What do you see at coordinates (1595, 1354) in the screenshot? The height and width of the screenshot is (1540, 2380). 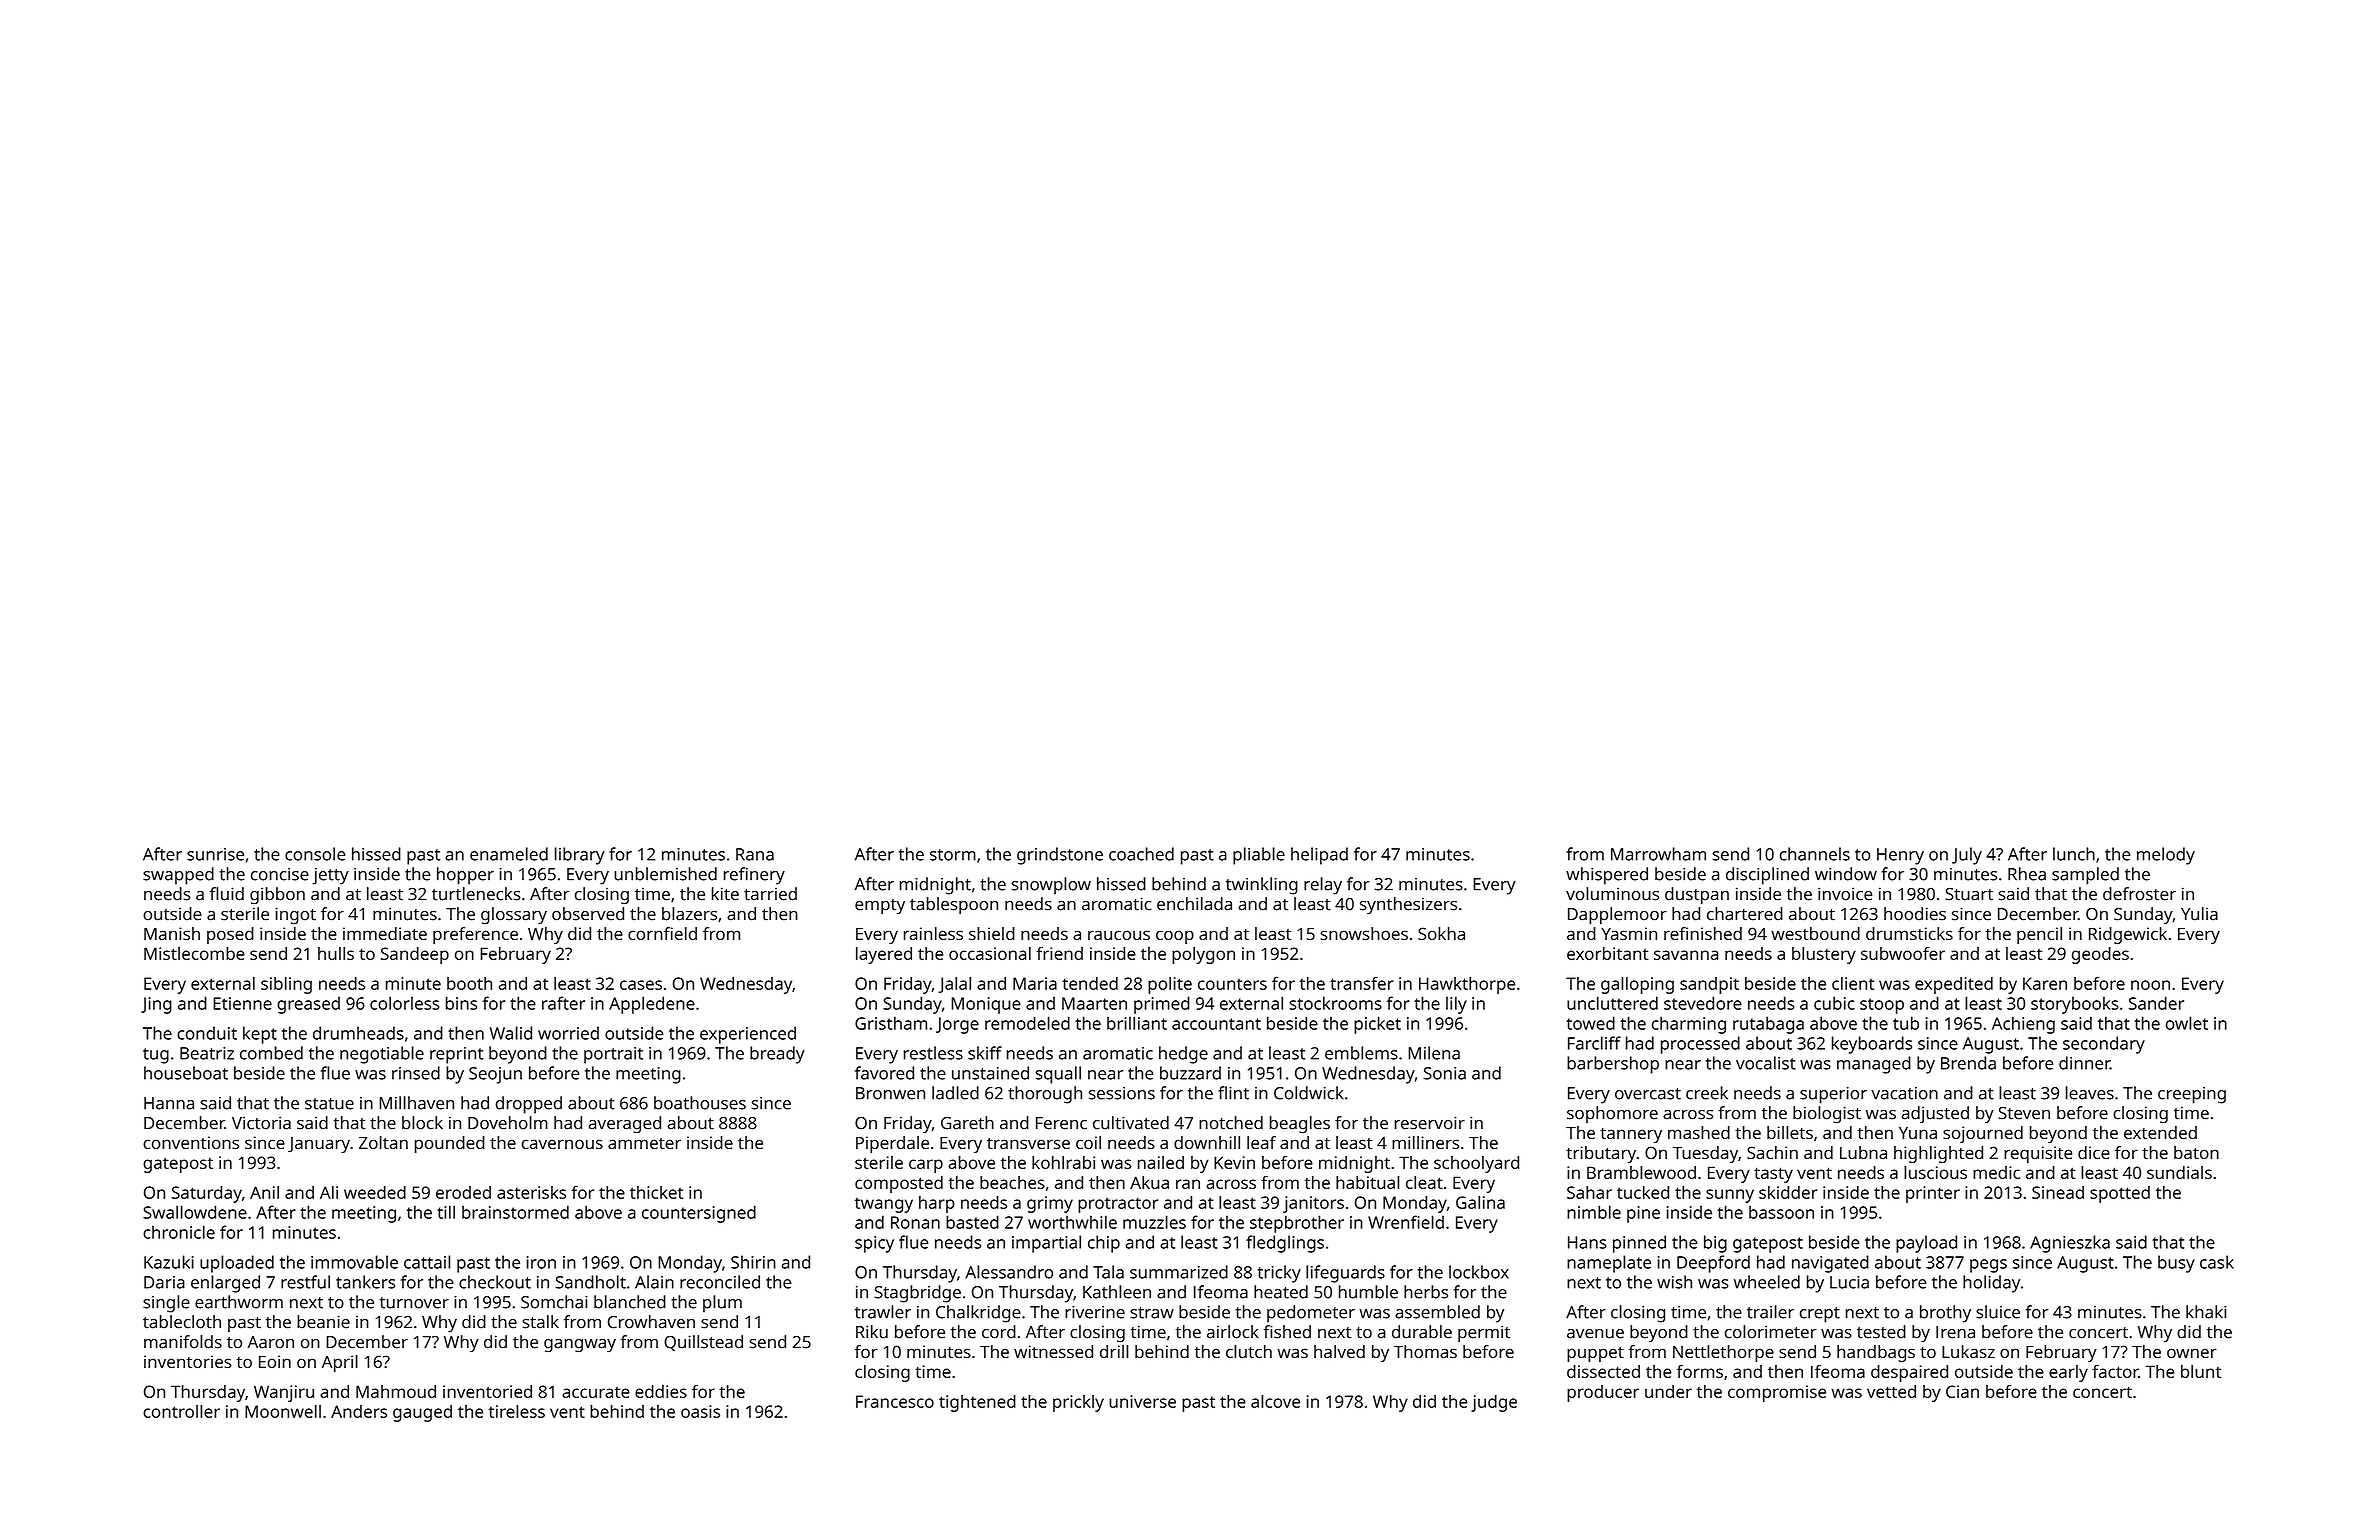 I see `puppet` at bounding box center [1595, 1354].
